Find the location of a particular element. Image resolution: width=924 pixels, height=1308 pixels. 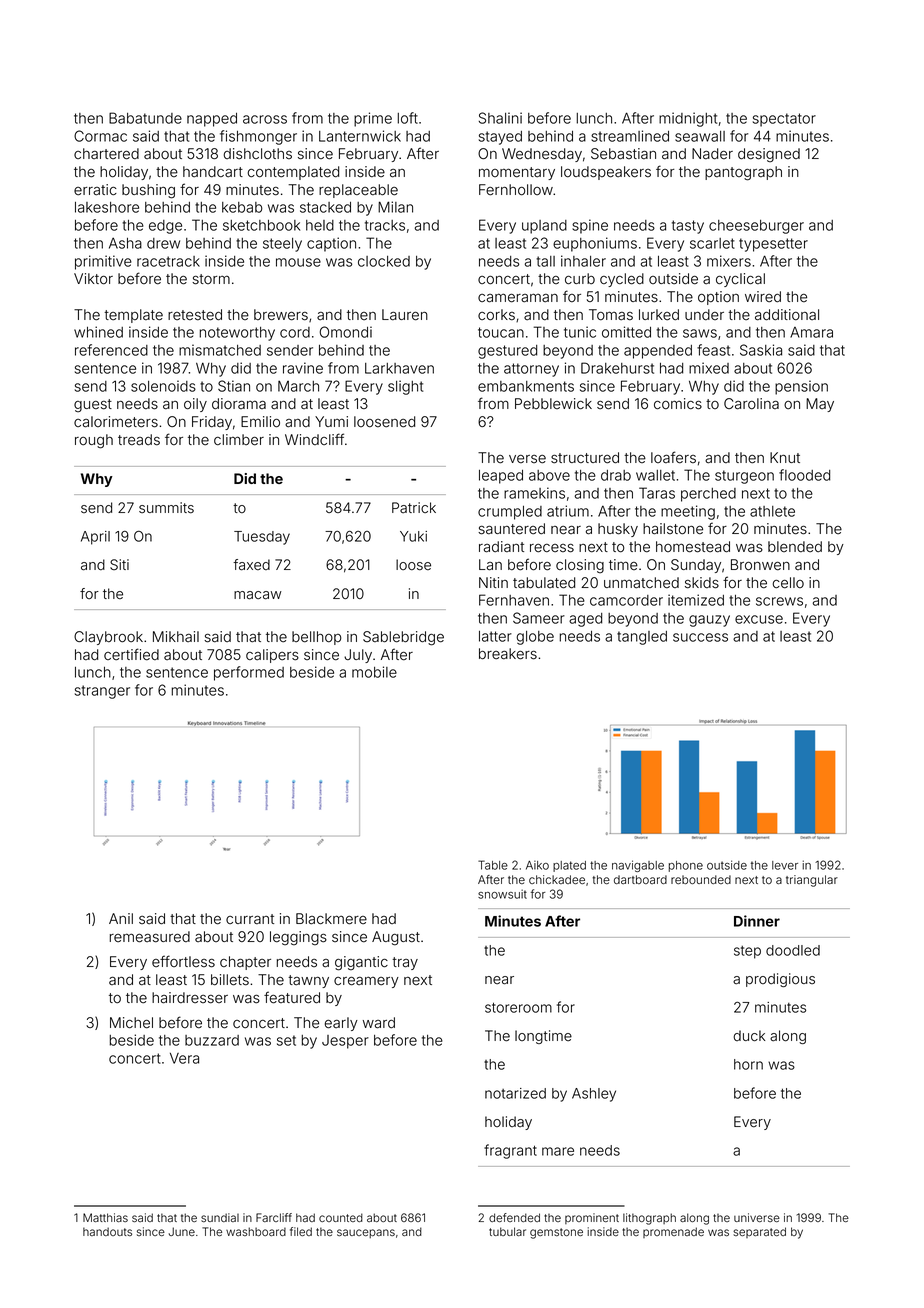

Vera is located at coordinates (184, 1058).
